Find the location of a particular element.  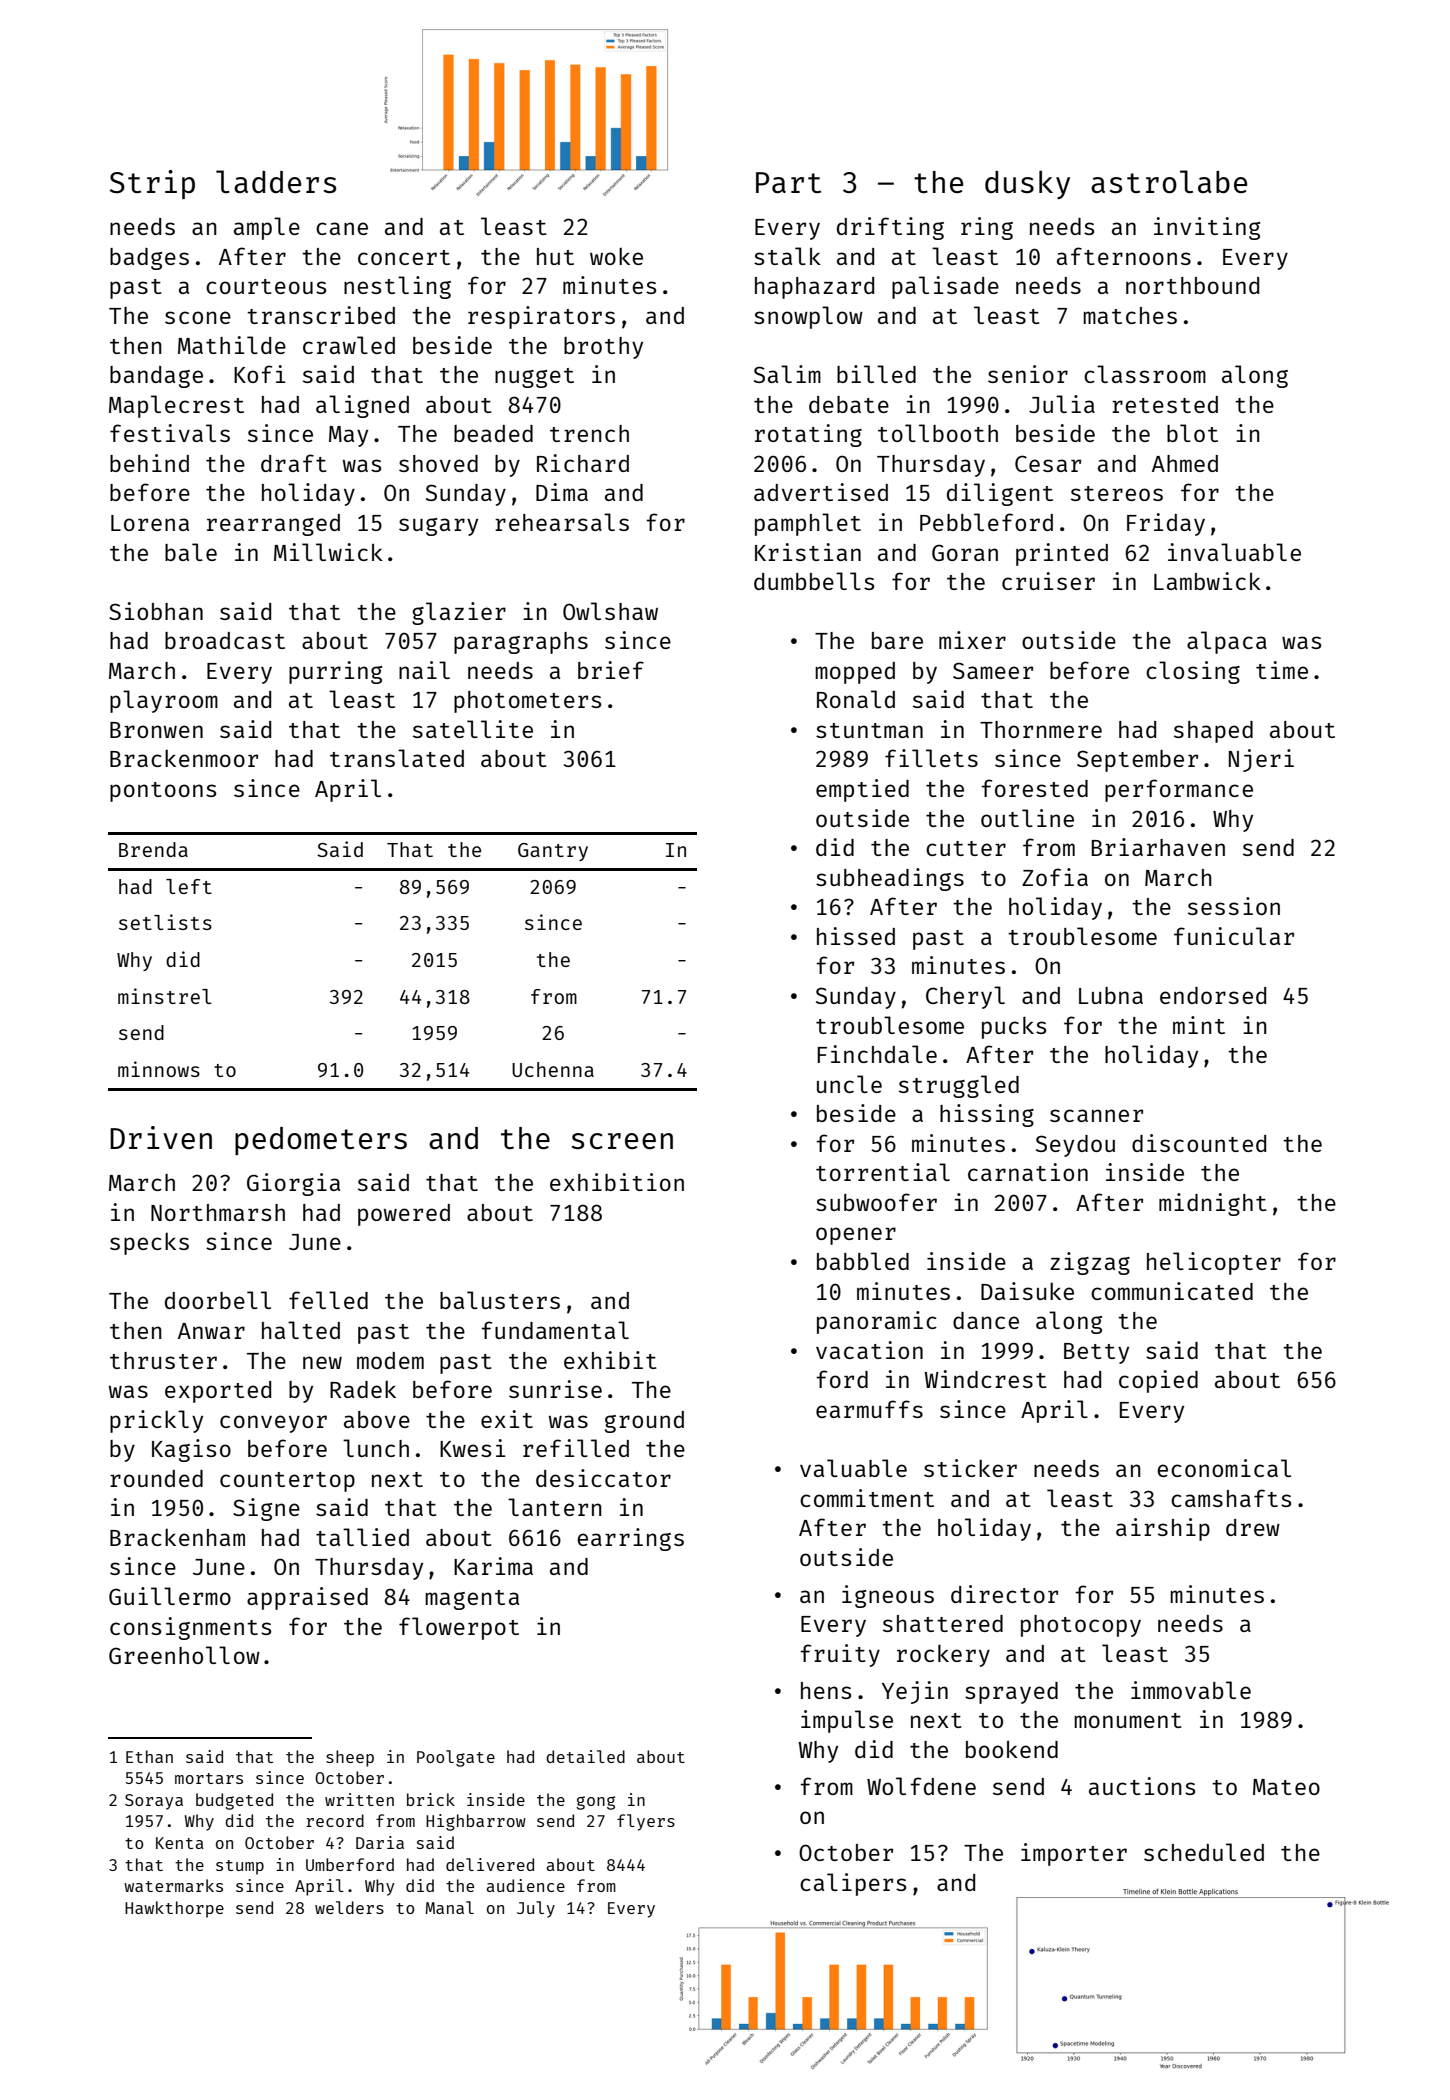

scanner is located at coordinates (1096, 1115).
